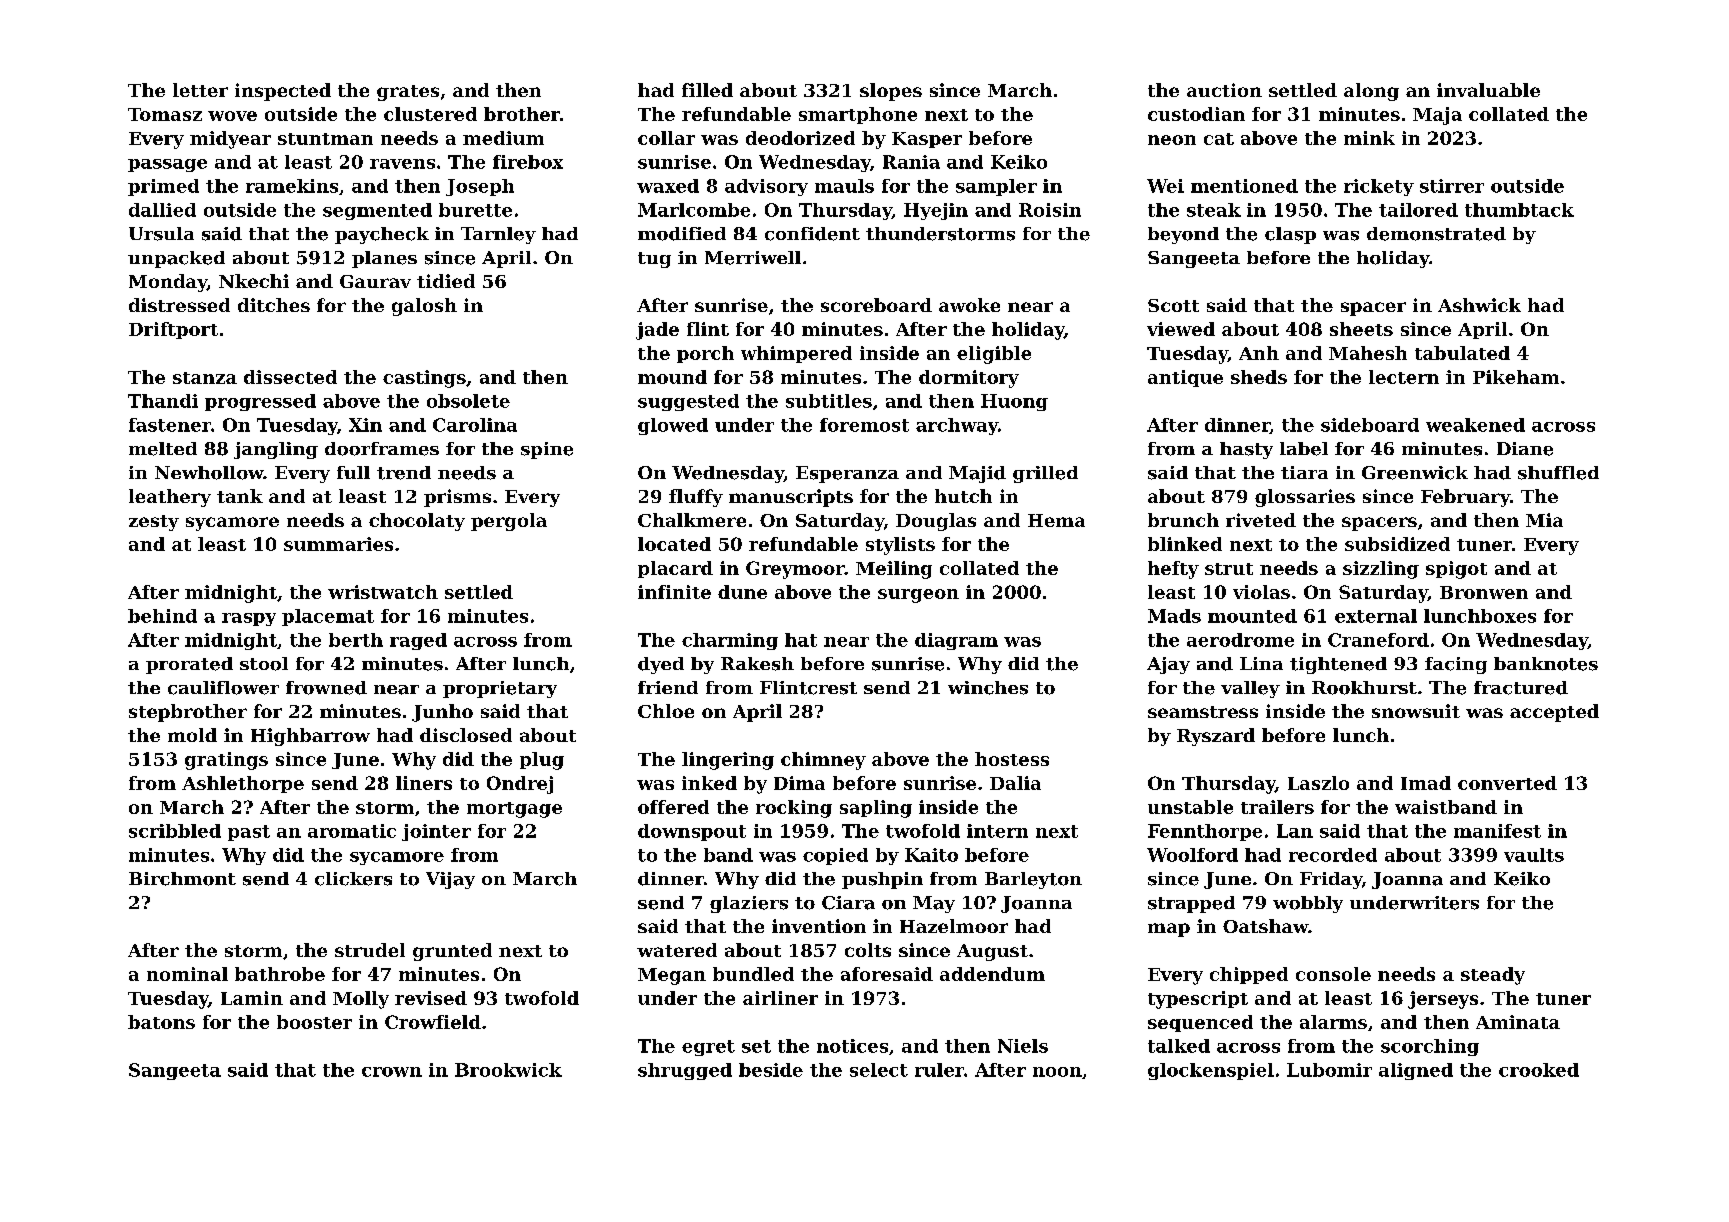  Describe the element at coordinates (1507, 783) in the page. I see `converted` at that location.
